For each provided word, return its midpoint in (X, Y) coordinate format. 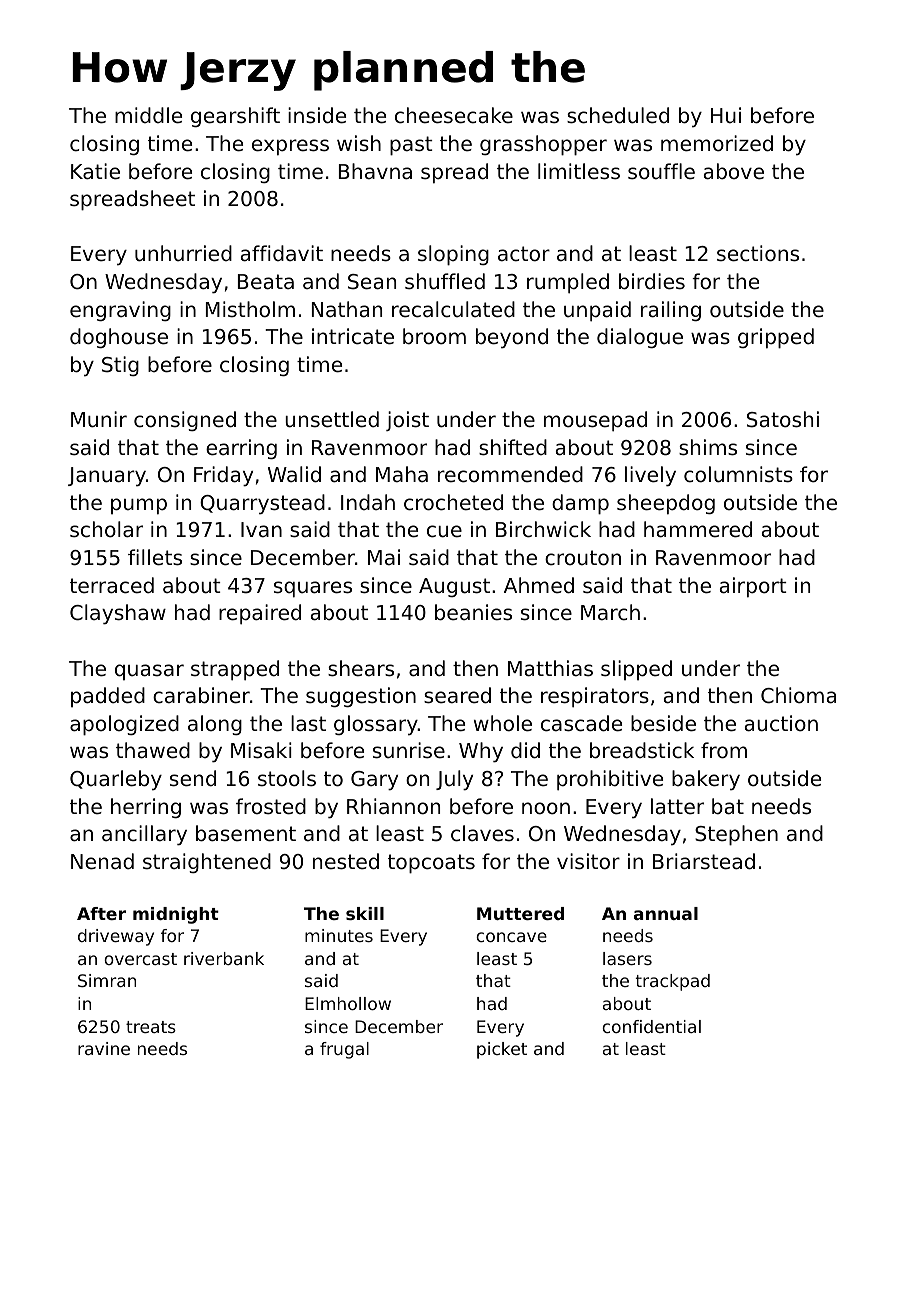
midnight (176, 915)
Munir (99, 419)
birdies (652, 281)
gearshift (235, 117)
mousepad (595, 421)
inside (317, 115)
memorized (717, 143)
